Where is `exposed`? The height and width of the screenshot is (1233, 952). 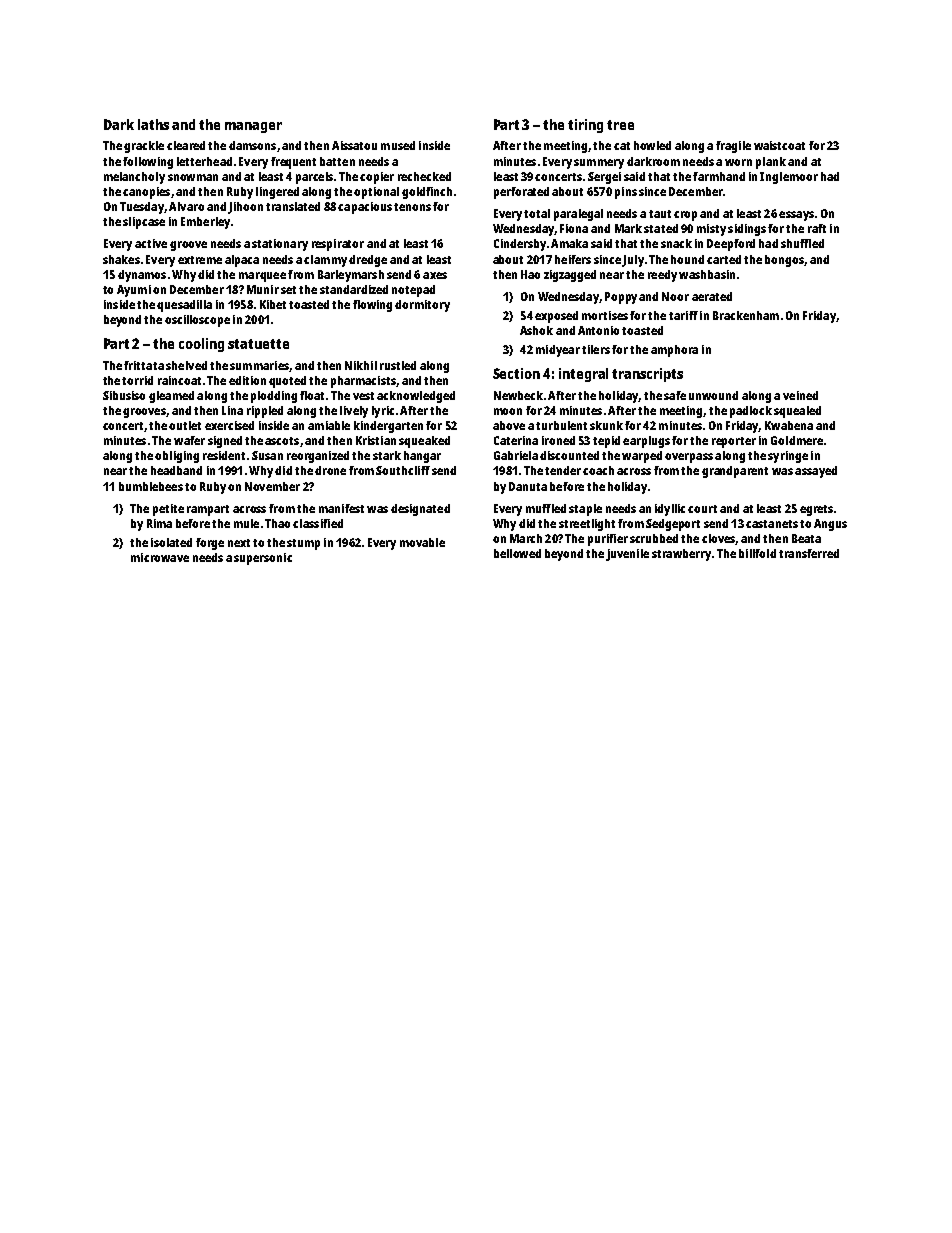 exposed is located at coordinates (556, 317).
